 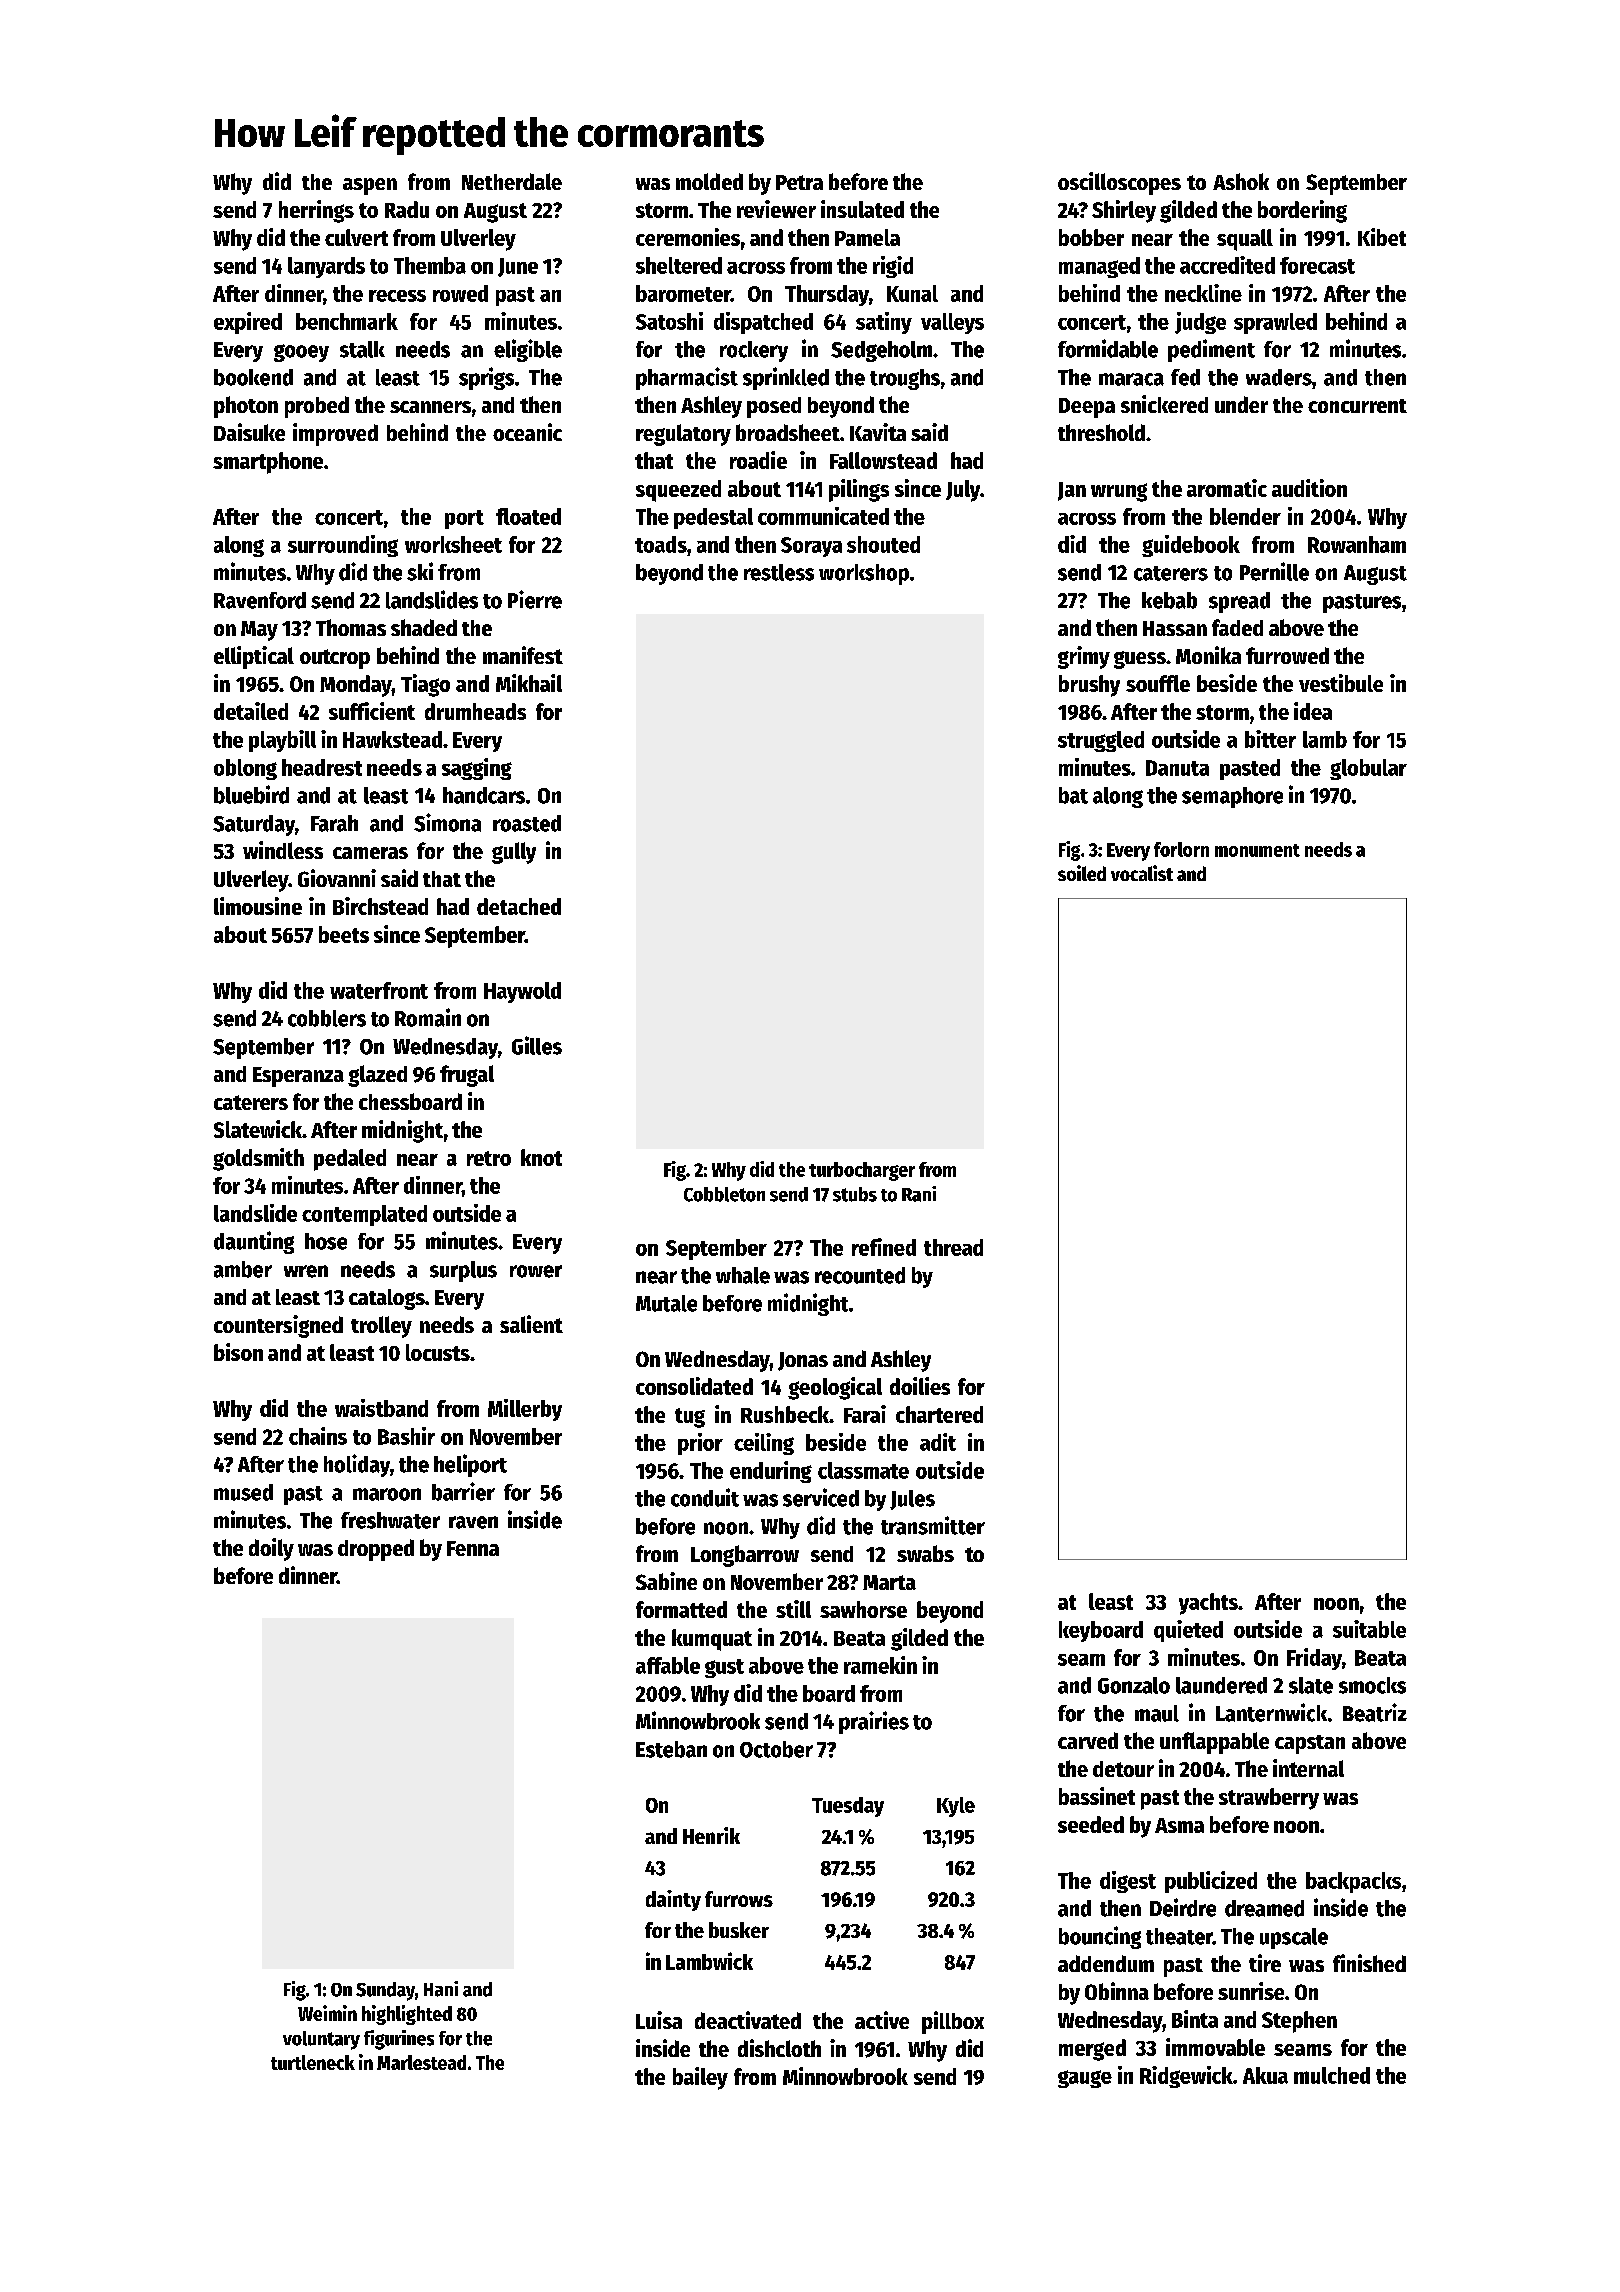 I want to click on suitable, so click(x=1369, y=1629).
